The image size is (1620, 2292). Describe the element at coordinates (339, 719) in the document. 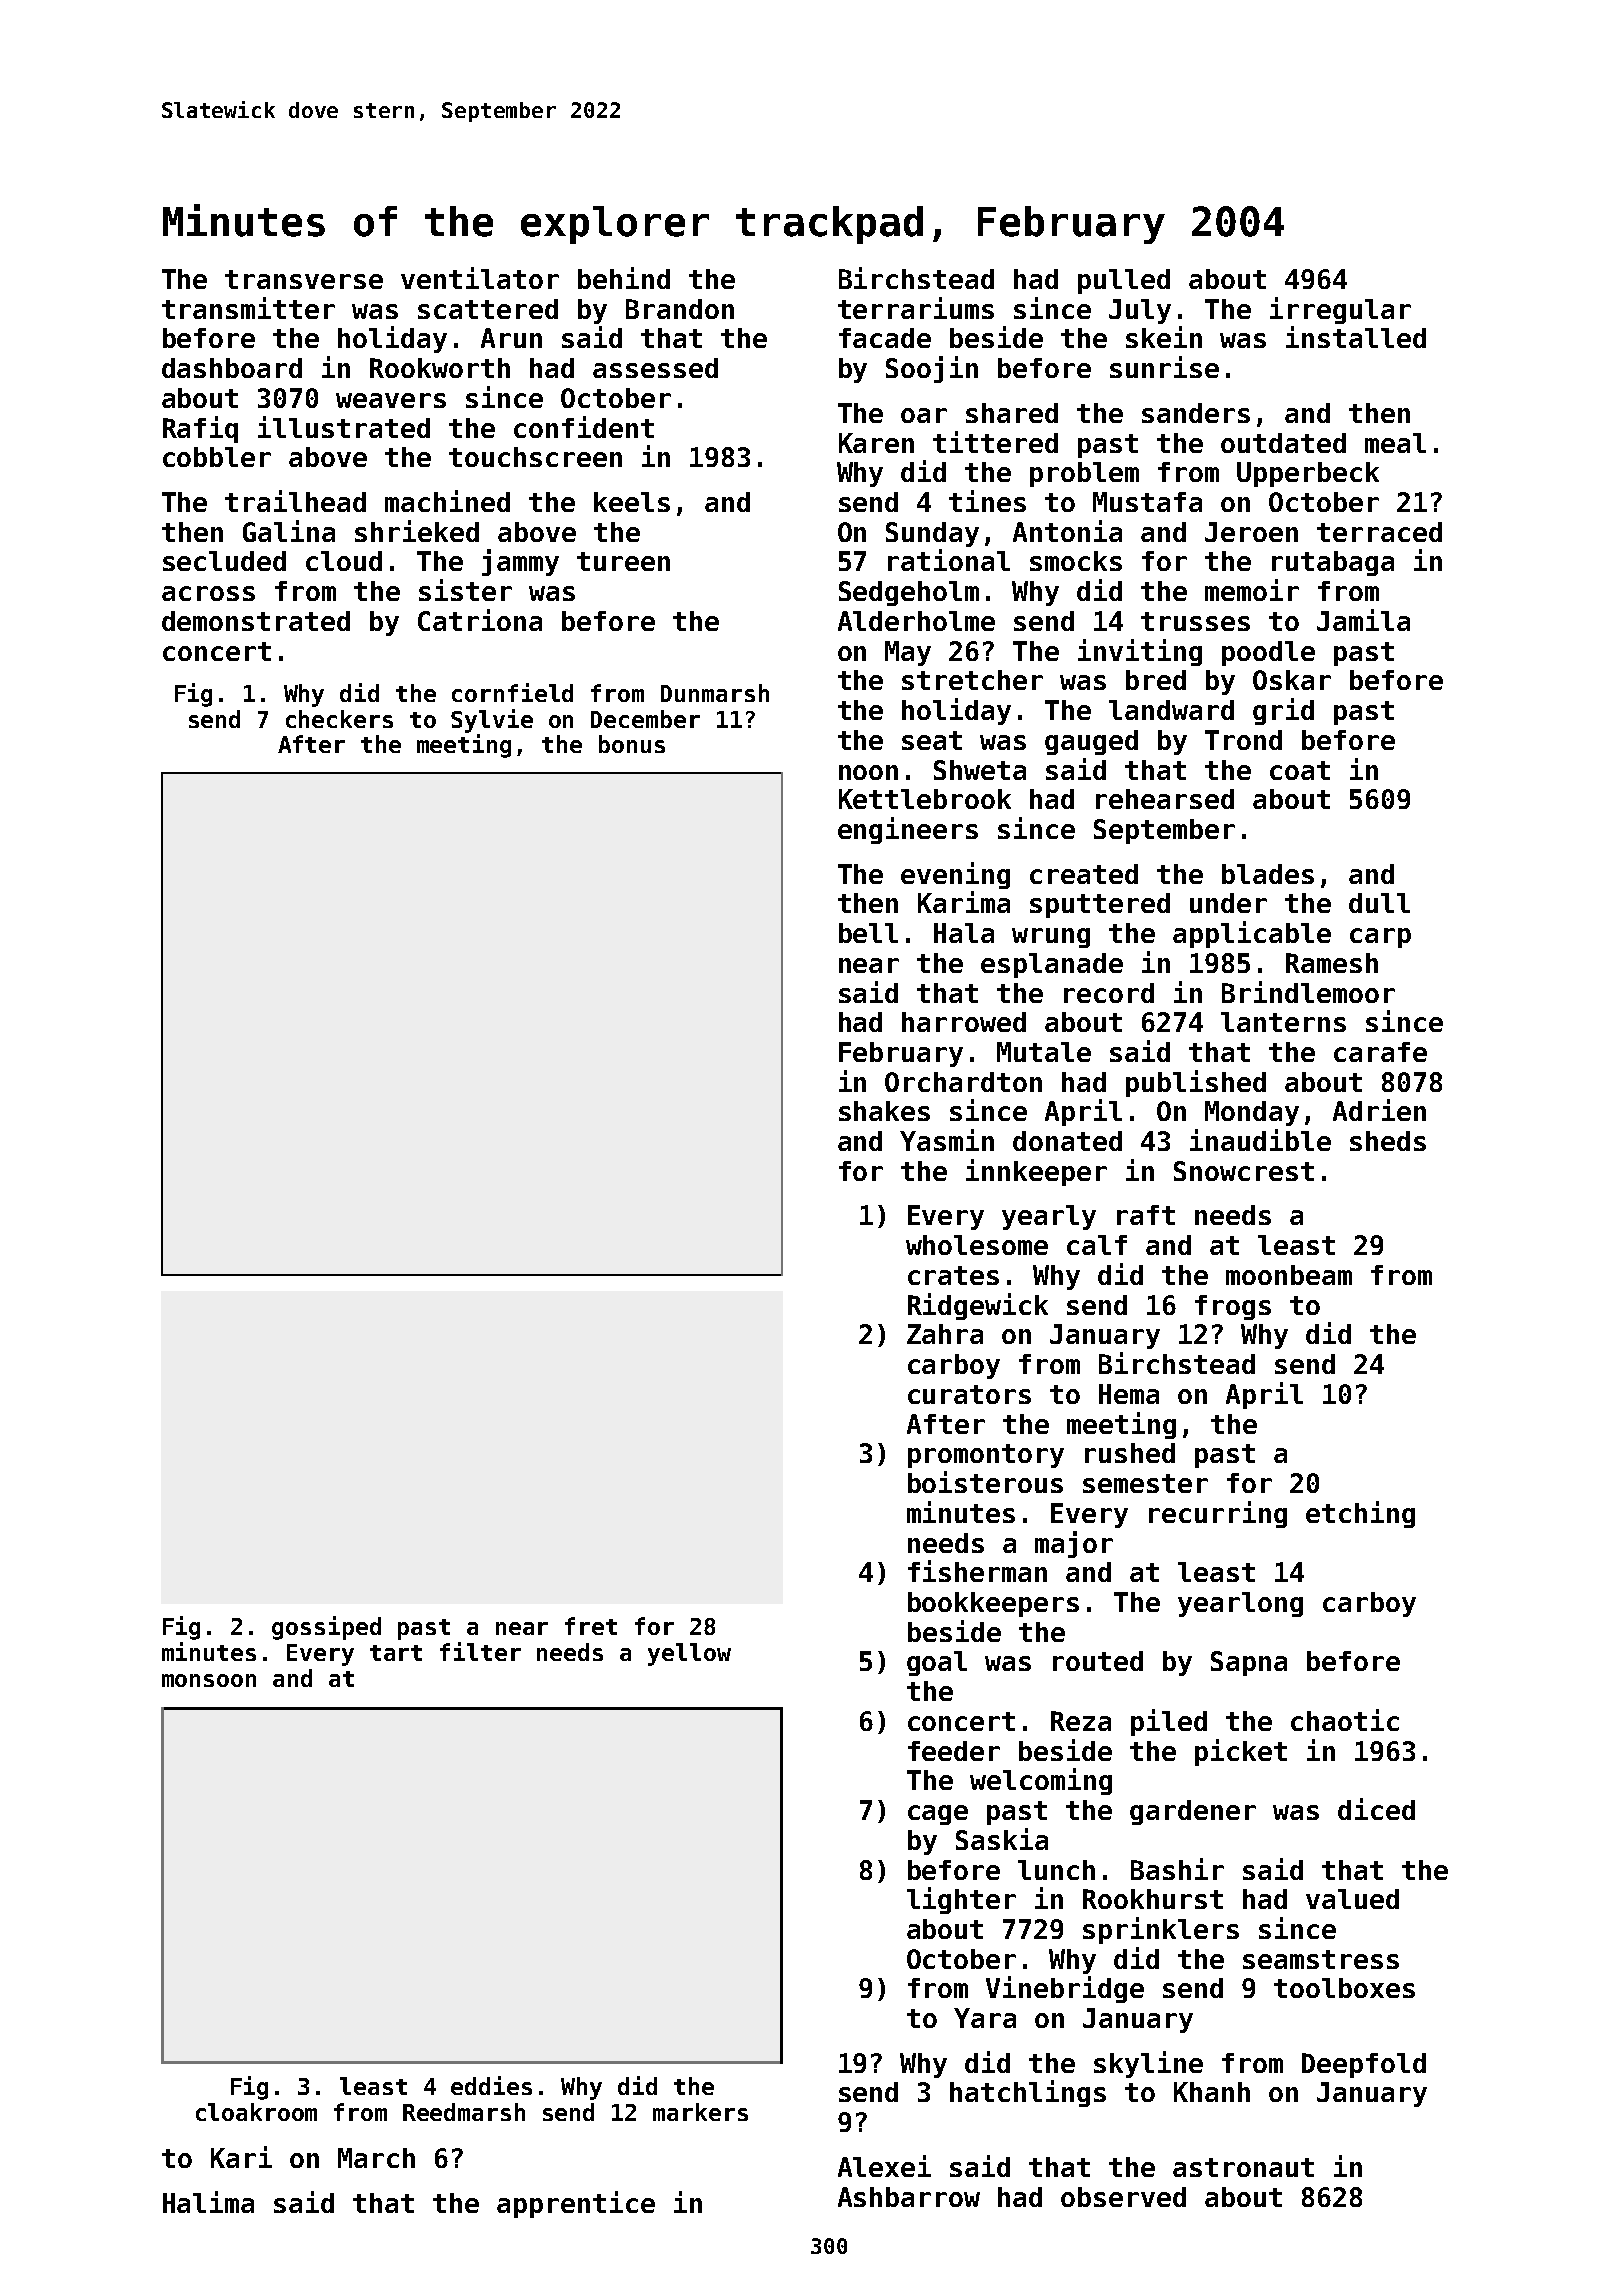

I see `checkers` at that location.
